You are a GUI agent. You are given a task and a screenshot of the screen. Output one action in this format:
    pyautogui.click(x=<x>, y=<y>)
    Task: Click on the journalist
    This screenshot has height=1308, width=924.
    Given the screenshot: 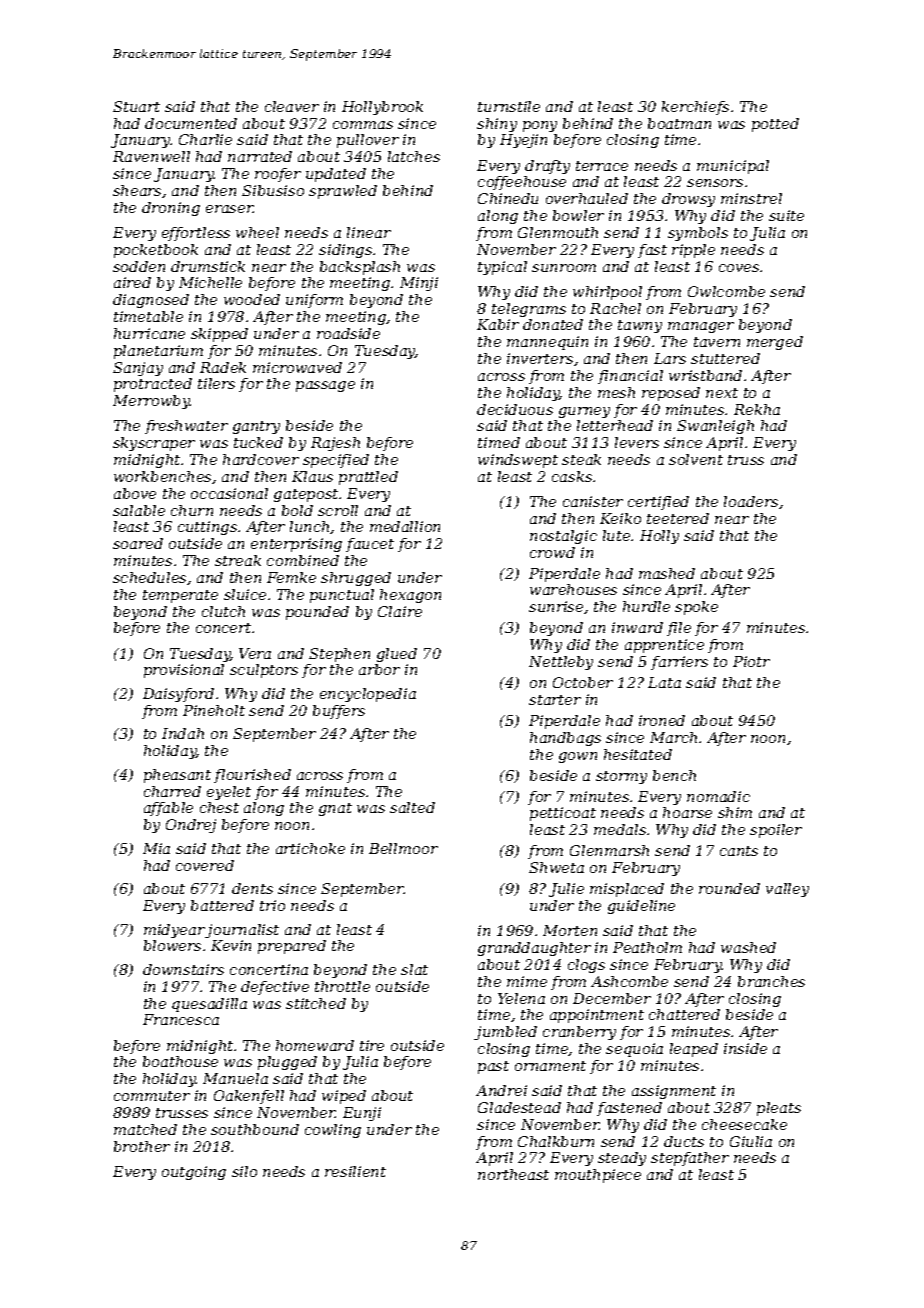 What is the action you would take?
    pyautogui.click(x=242, y=931)
